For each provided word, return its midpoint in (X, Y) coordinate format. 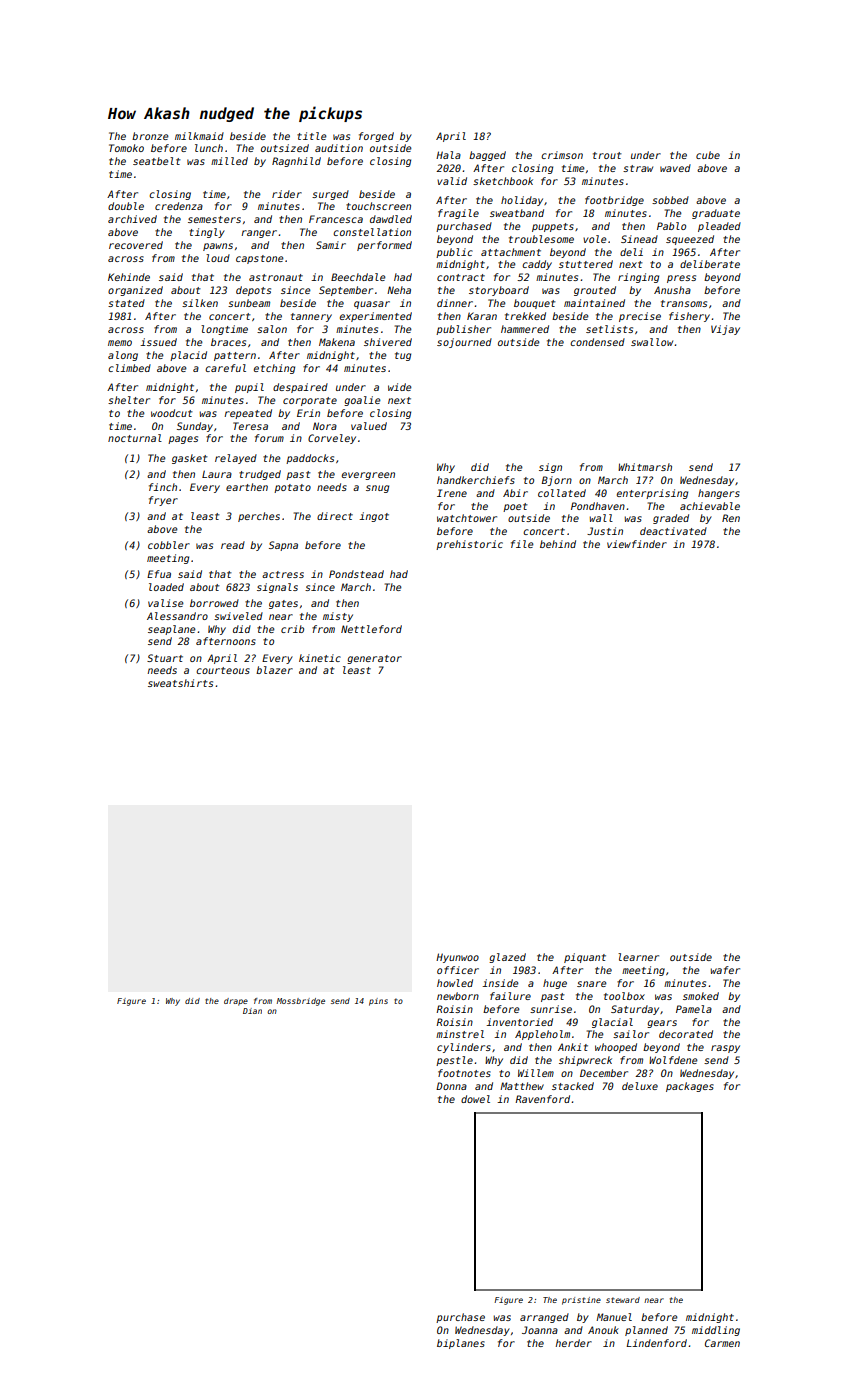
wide (400, 387)
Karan (482, 316)
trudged (260, 475)
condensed (597, 342)
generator (374, 659)
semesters (214, 219)
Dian (252, 1011)
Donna (451, 1086)
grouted (595, 291)
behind (558, 544)
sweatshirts (180, 683)
